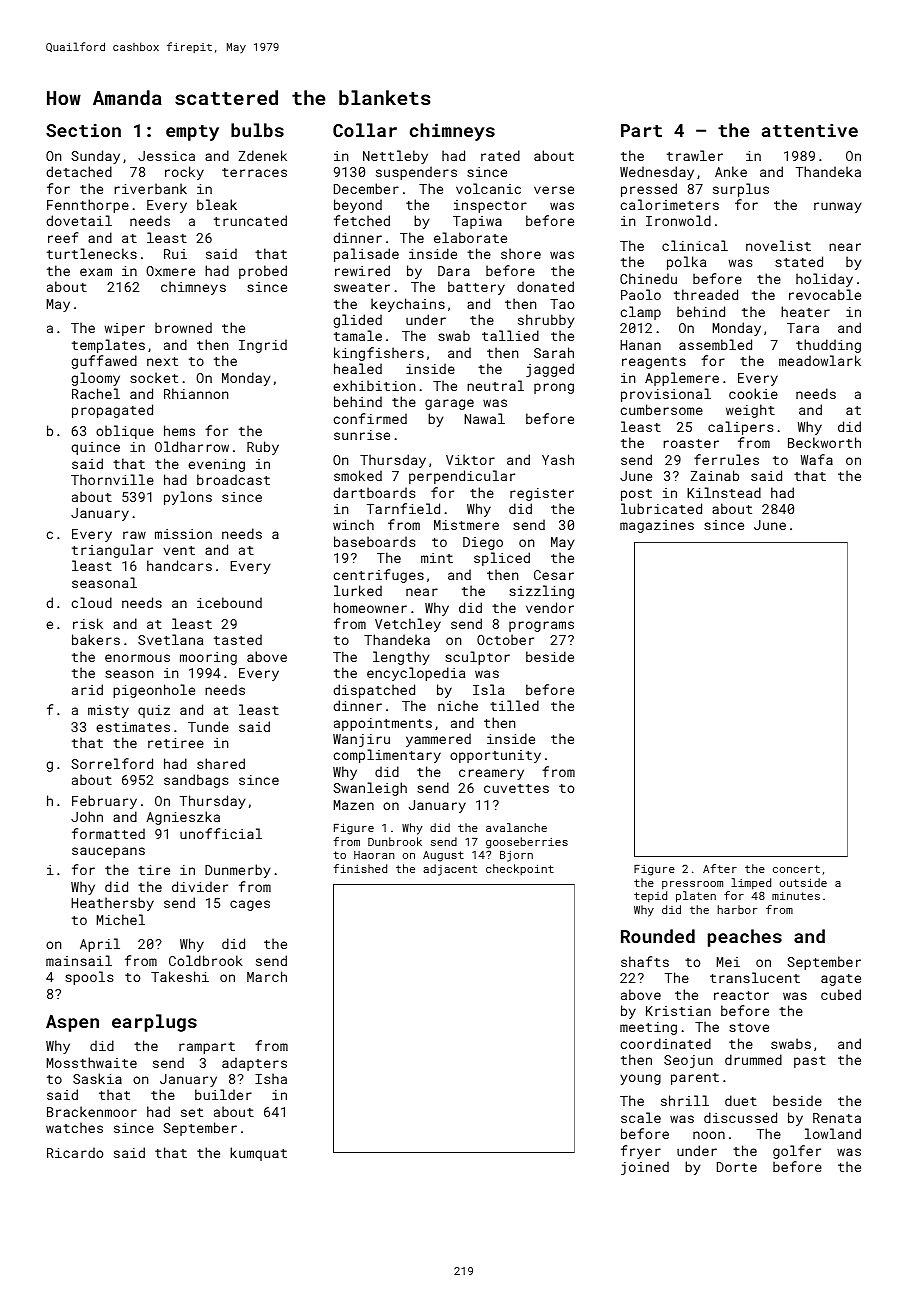 The height and width of the screenshot is (1316, 908). Describe the element at coordinates (820, 360) in the screenshot. I see `meadowlark` at that location.
